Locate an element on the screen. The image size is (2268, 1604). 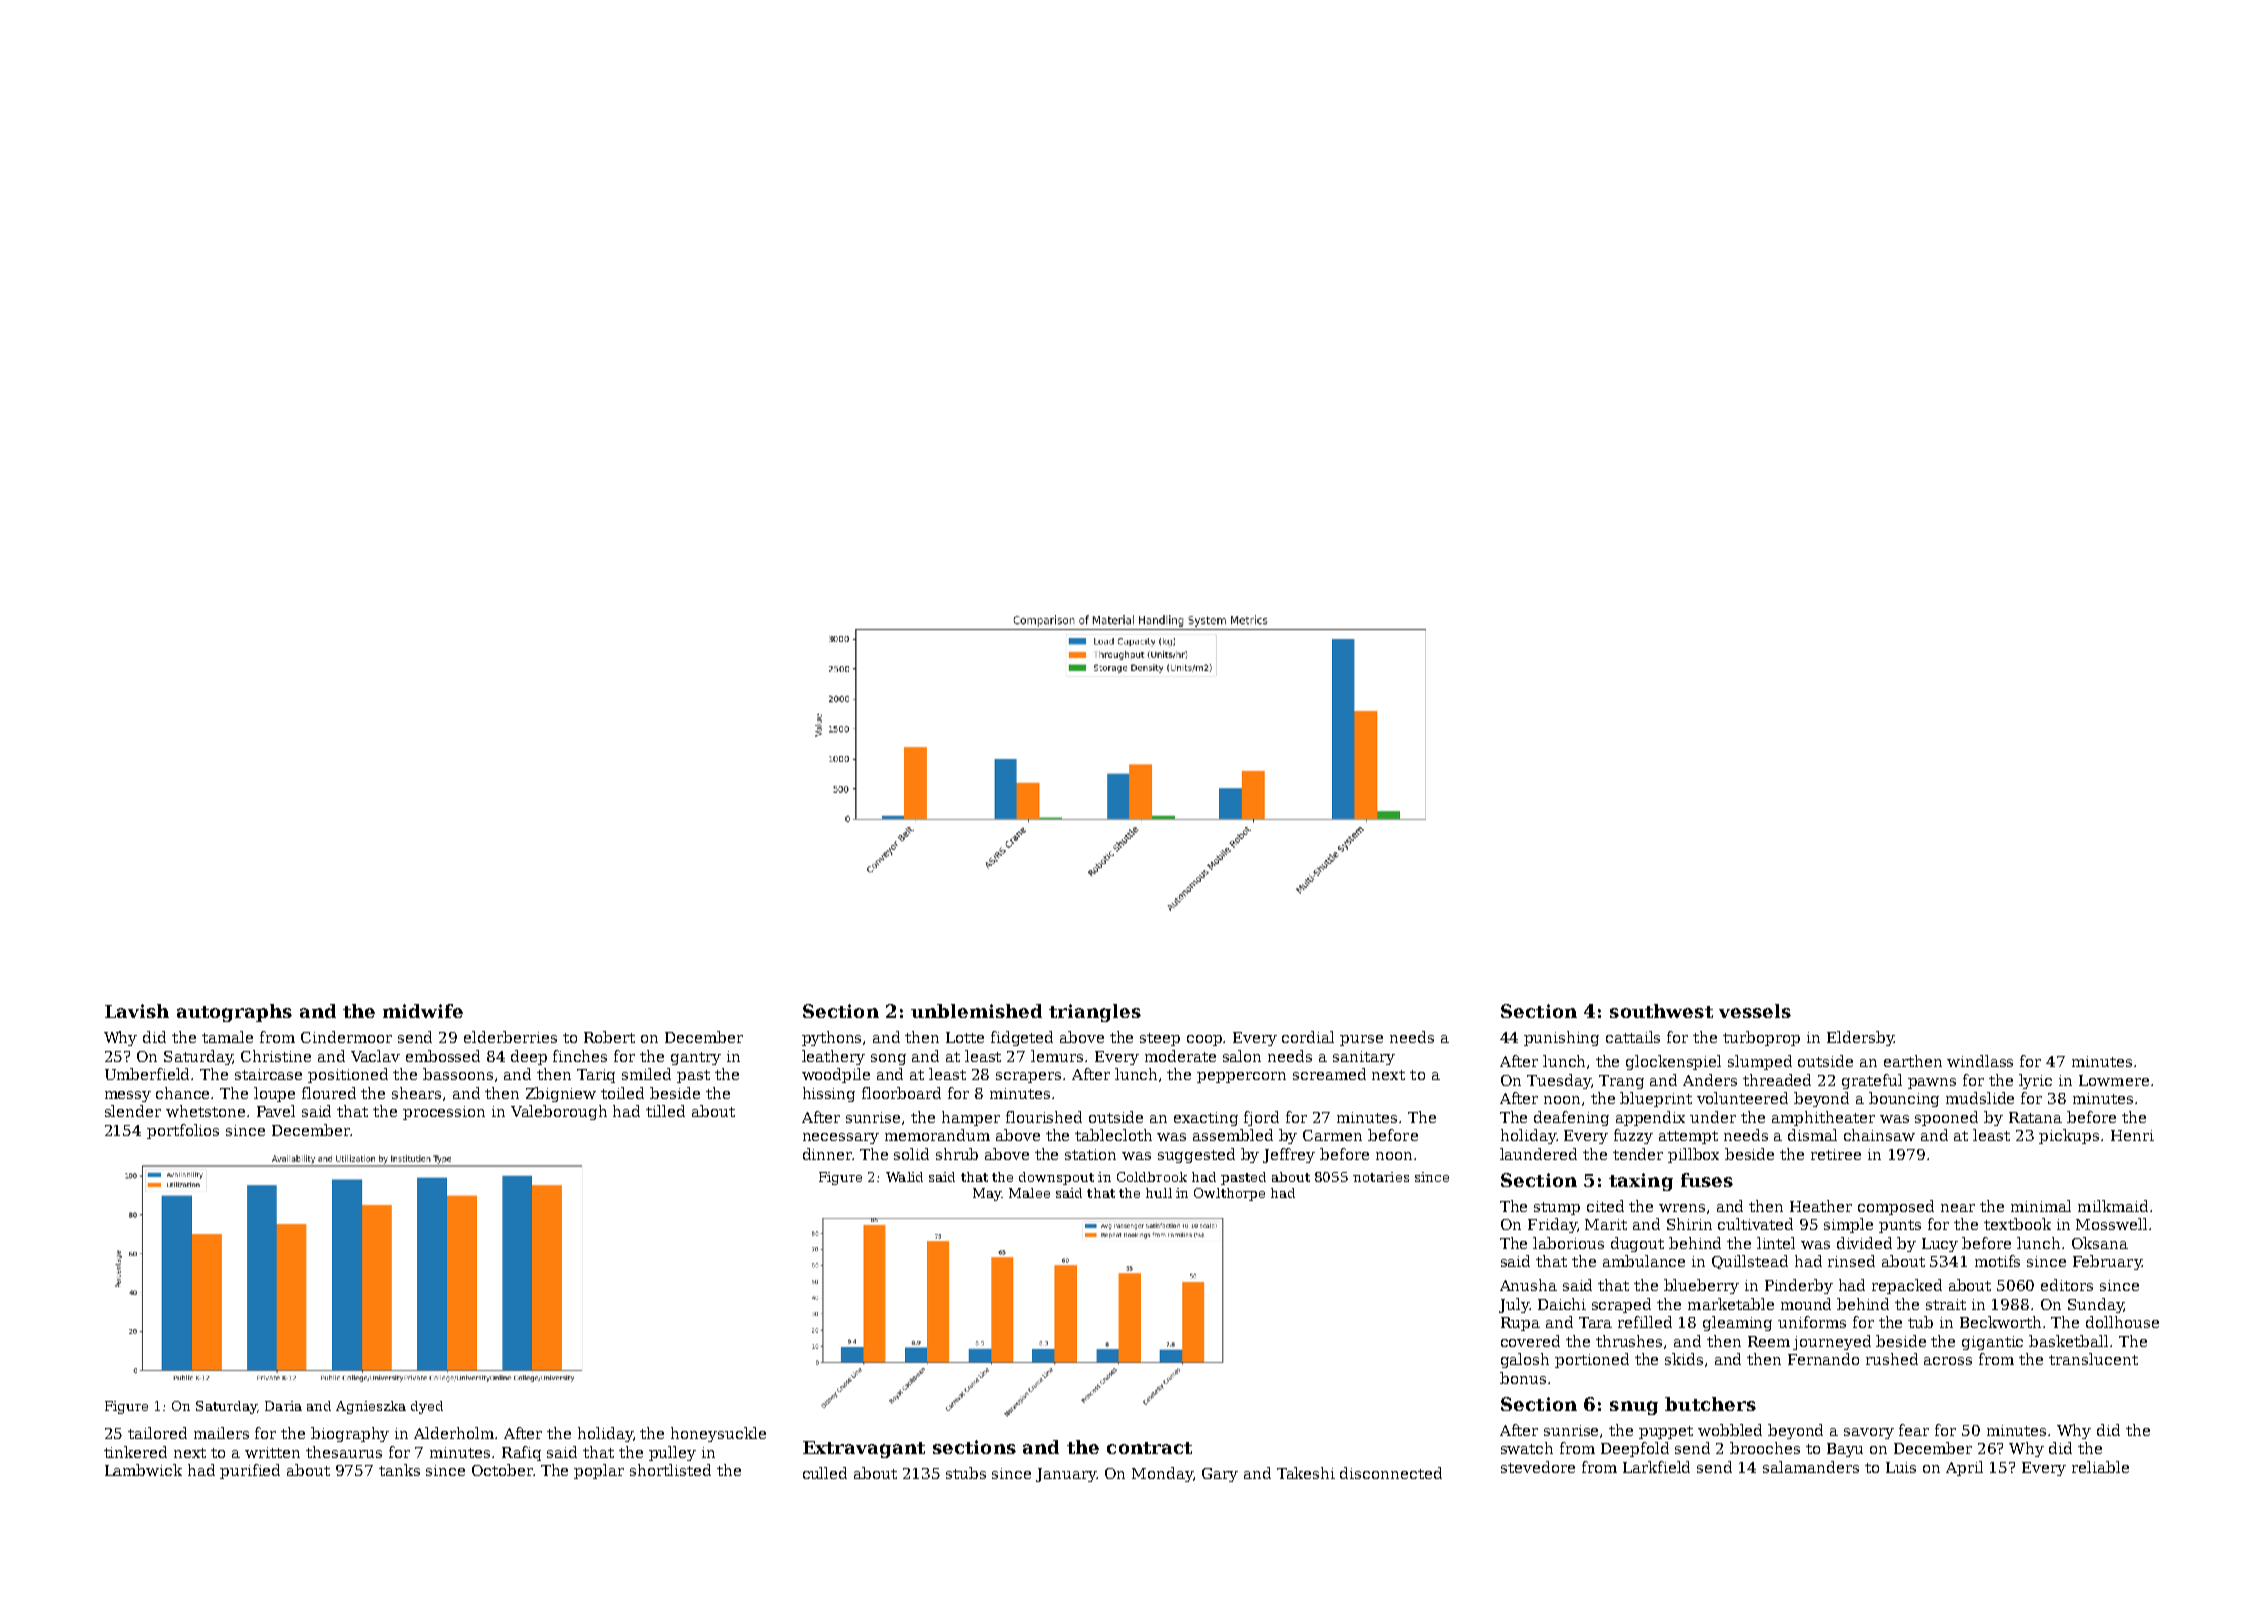
portfolios is located at coordinates (183, 1131).
